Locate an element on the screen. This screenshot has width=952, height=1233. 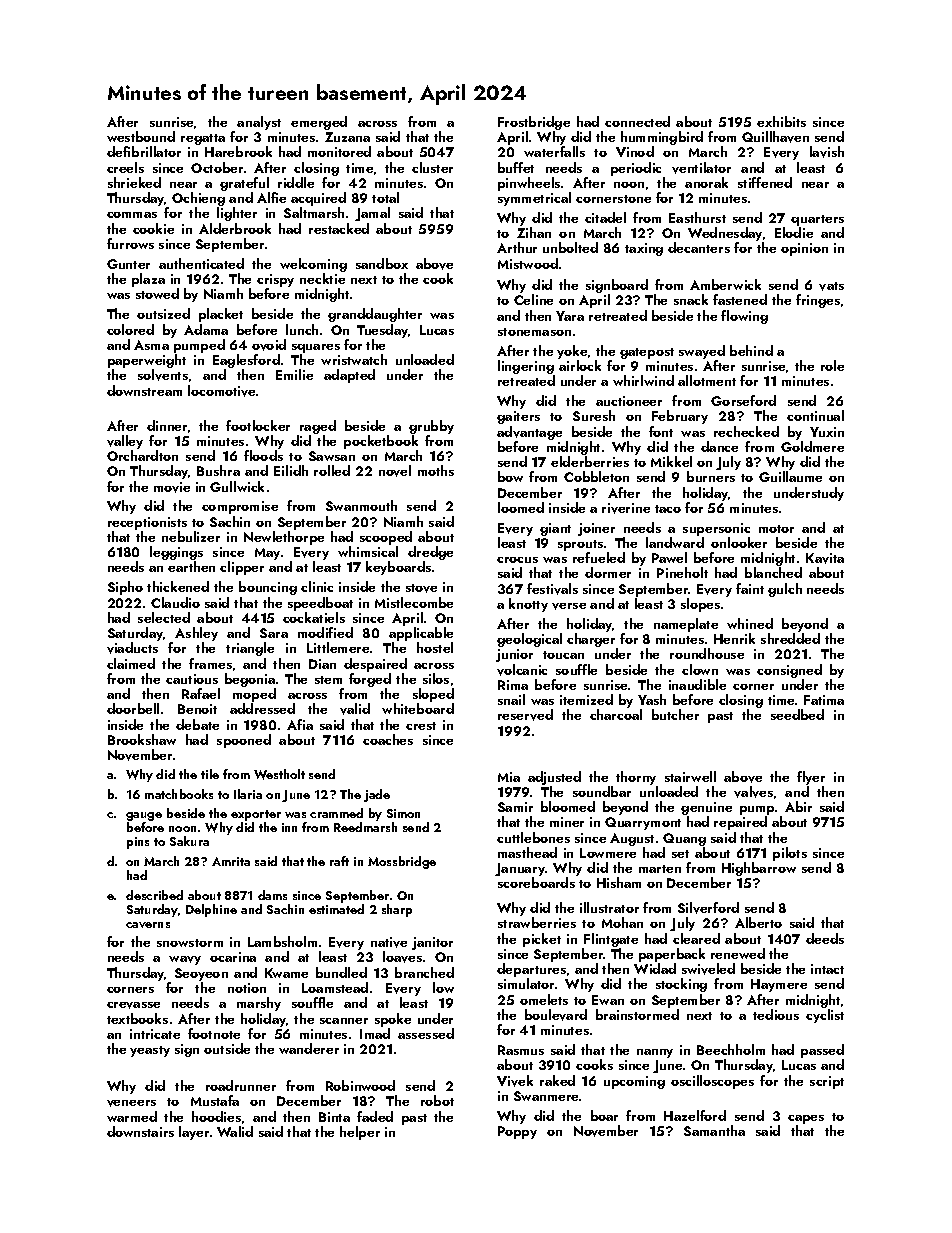
thickened is located at coordinates (178, 586).
